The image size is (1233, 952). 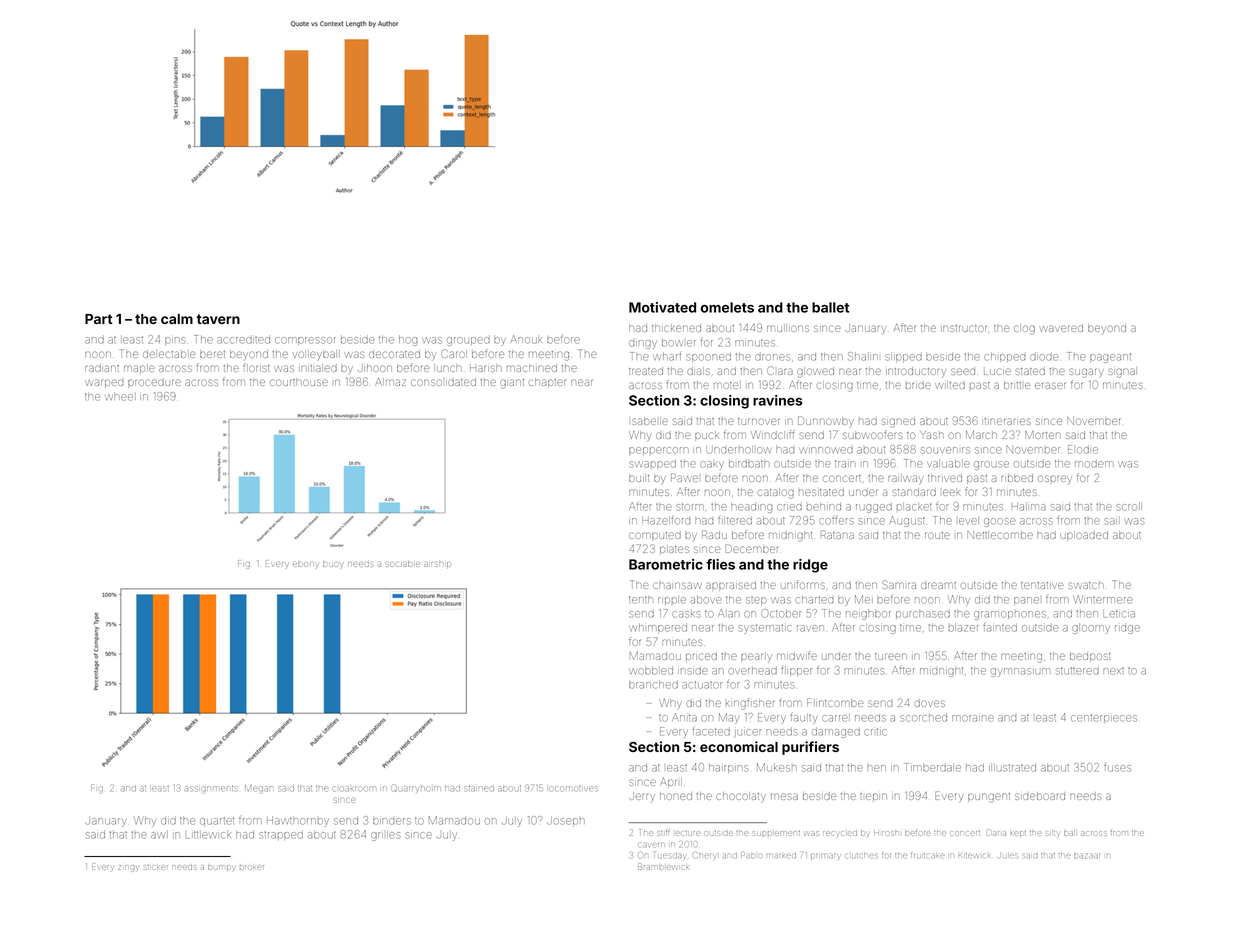 What do you see at coordinates (1061, 328) in the screenshot?
I see `wavered` at bounding box center [1061, 328].
